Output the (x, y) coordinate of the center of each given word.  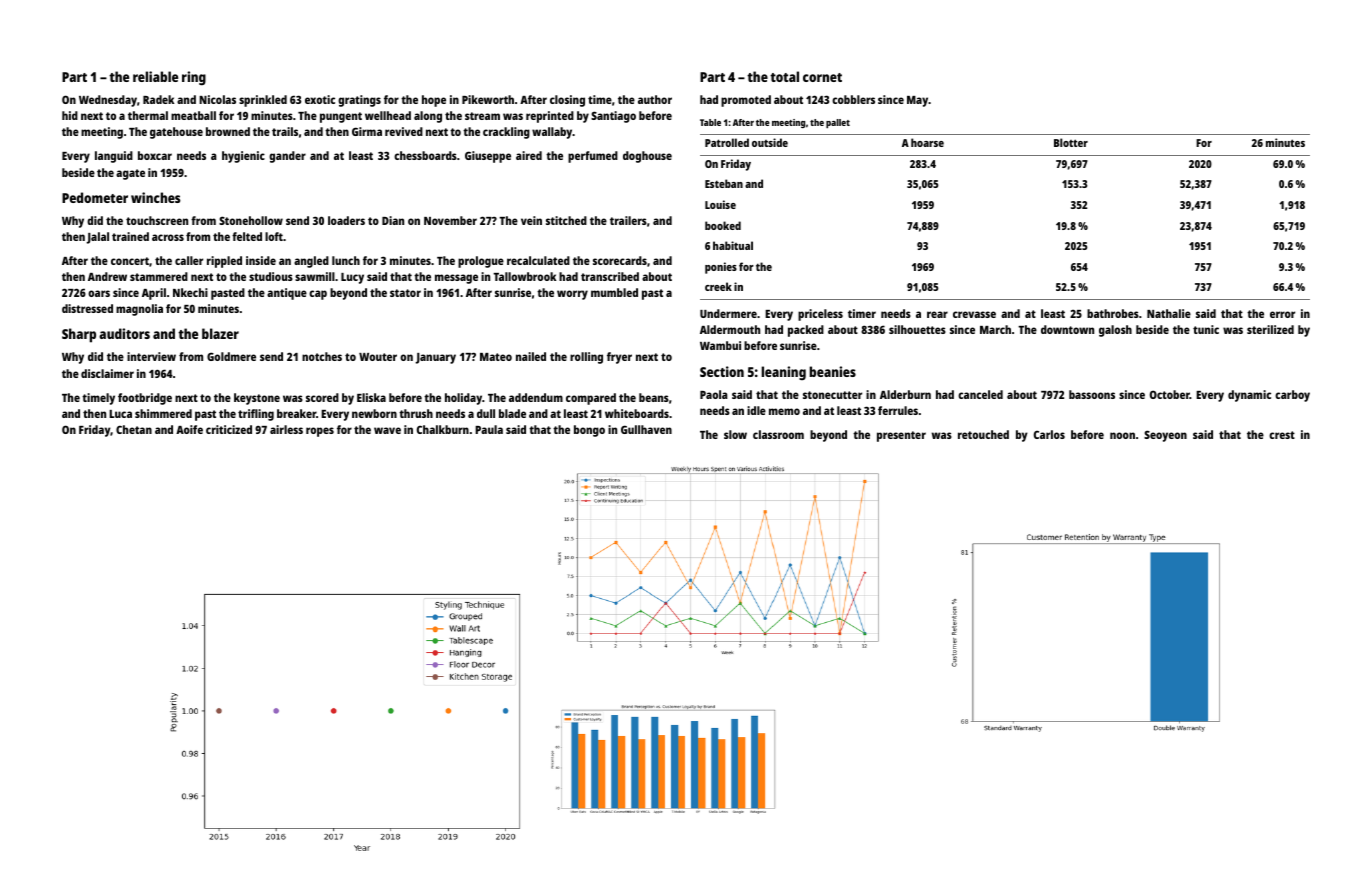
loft (274, 236)
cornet (822, 77)
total (784, 76)
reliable (155, 76)
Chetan (134, 429)
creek (718, 286)
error (1282, 314)
